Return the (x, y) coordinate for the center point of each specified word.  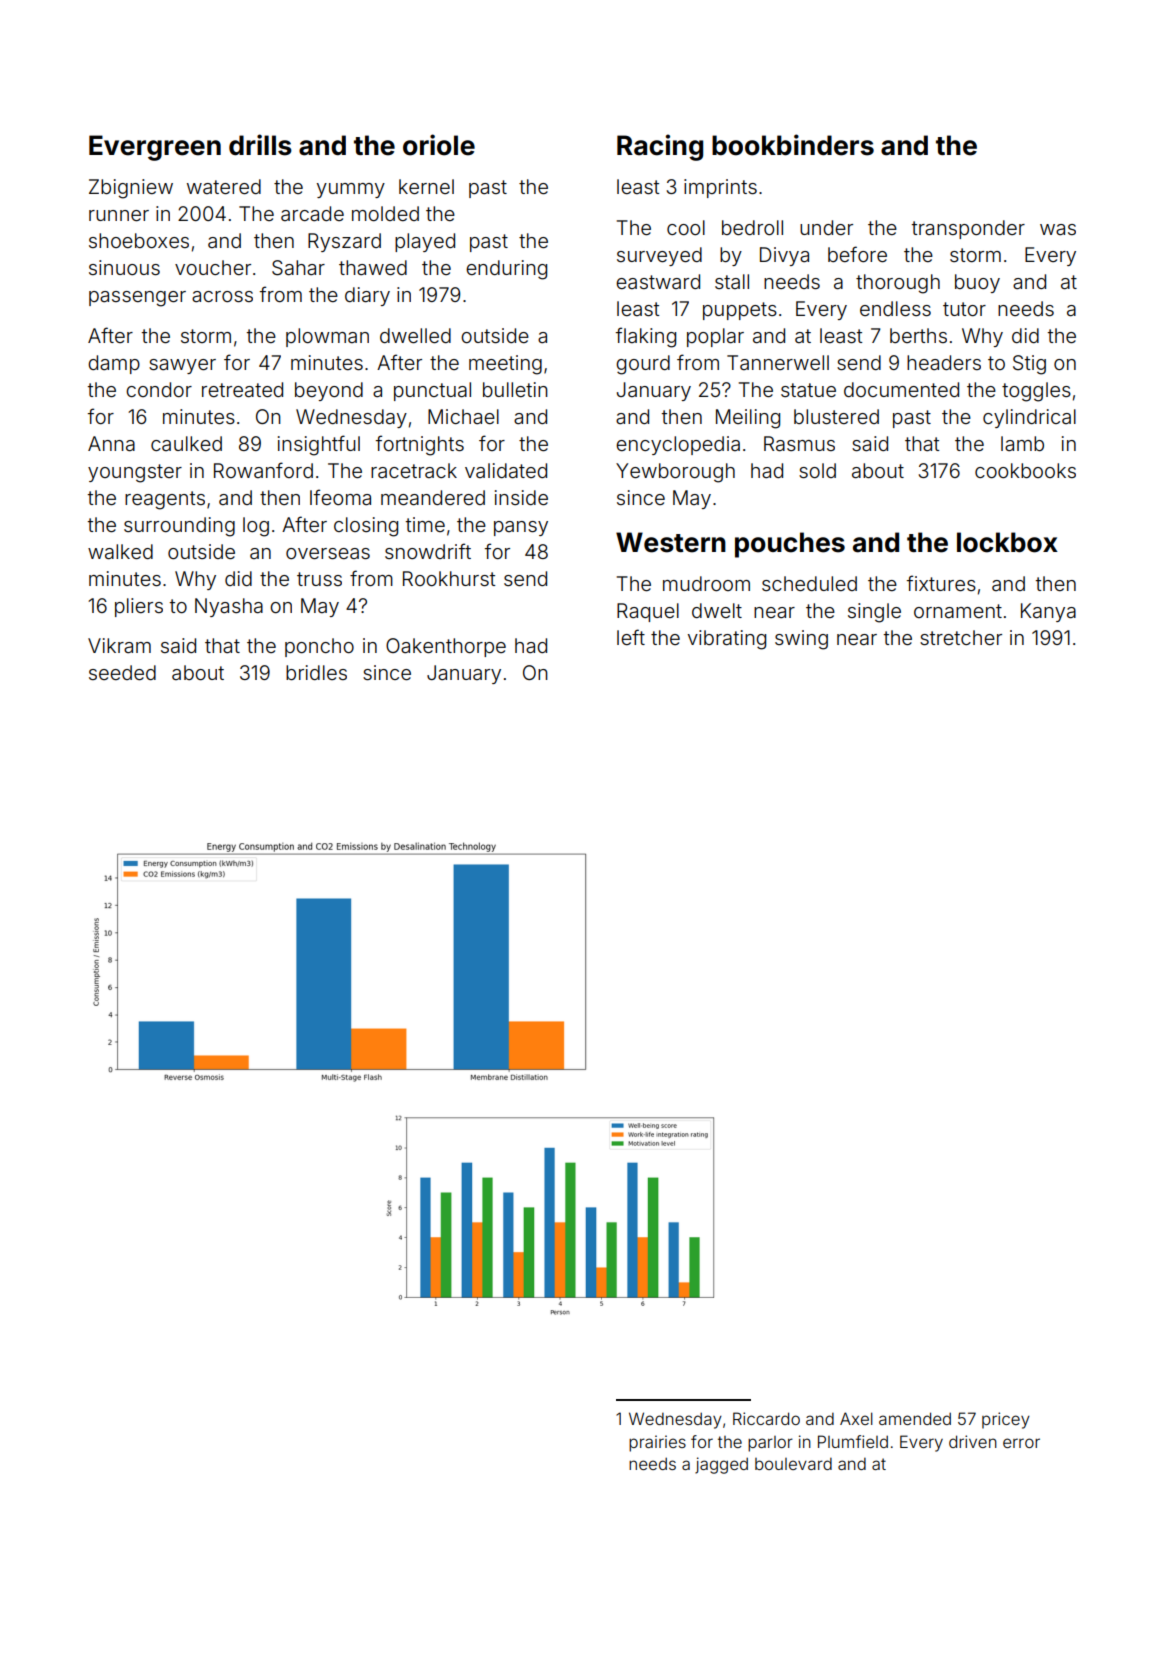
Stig (1029, 365)
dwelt (717, 610)
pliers (139, 607)
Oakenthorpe (446, 647)
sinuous (124, 267)
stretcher (961, 637)
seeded (122, 672)
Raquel (648, 612)
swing (801, 640)
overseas (328, 553)
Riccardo (766, 1418)
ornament (958, 611)
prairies (657, 1443)
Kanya (1048, 612)
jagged (721, 1465)
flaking (645, 337)
